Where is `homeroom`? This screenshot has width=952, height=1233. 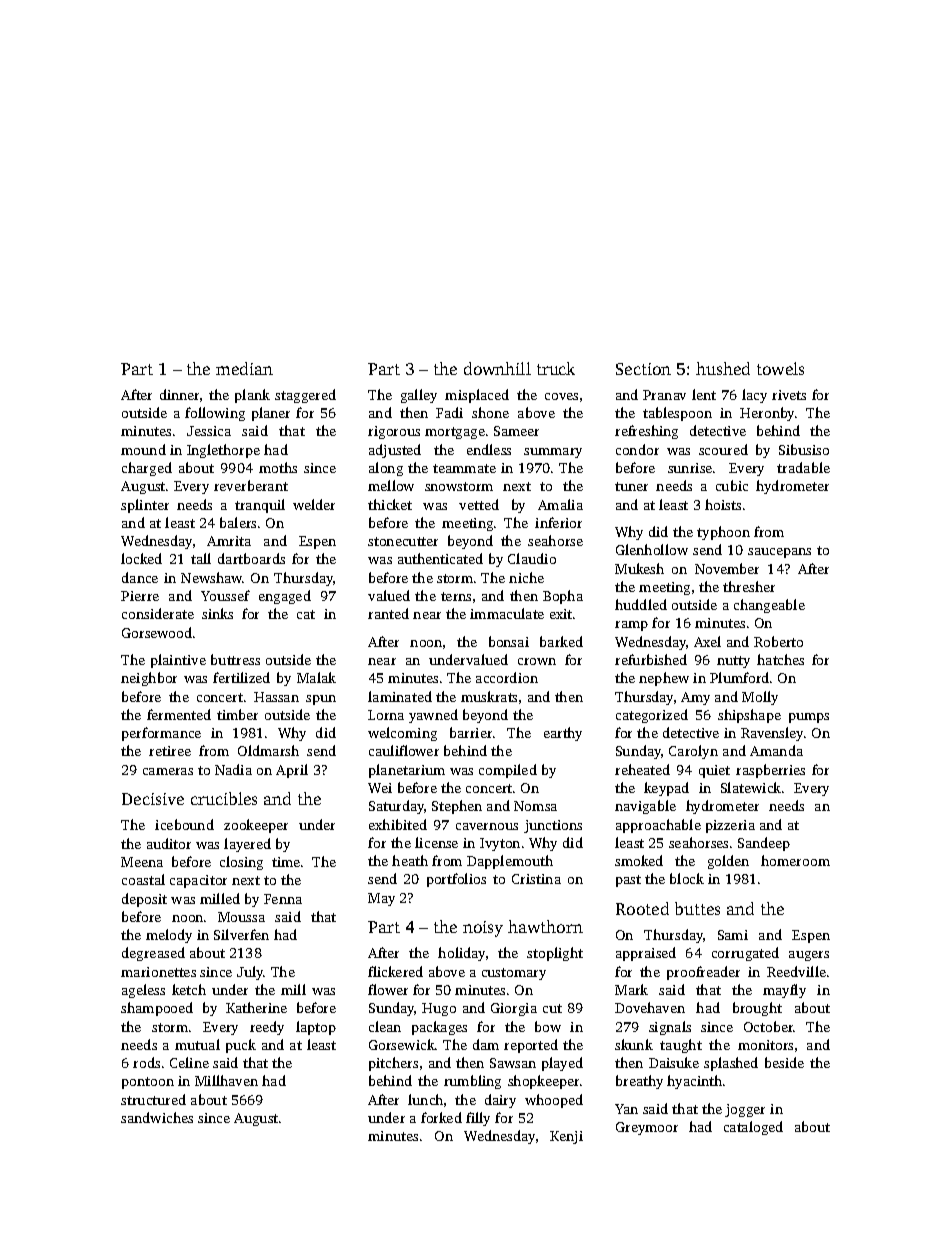 homeroom is located at coordinates (795, 860).
